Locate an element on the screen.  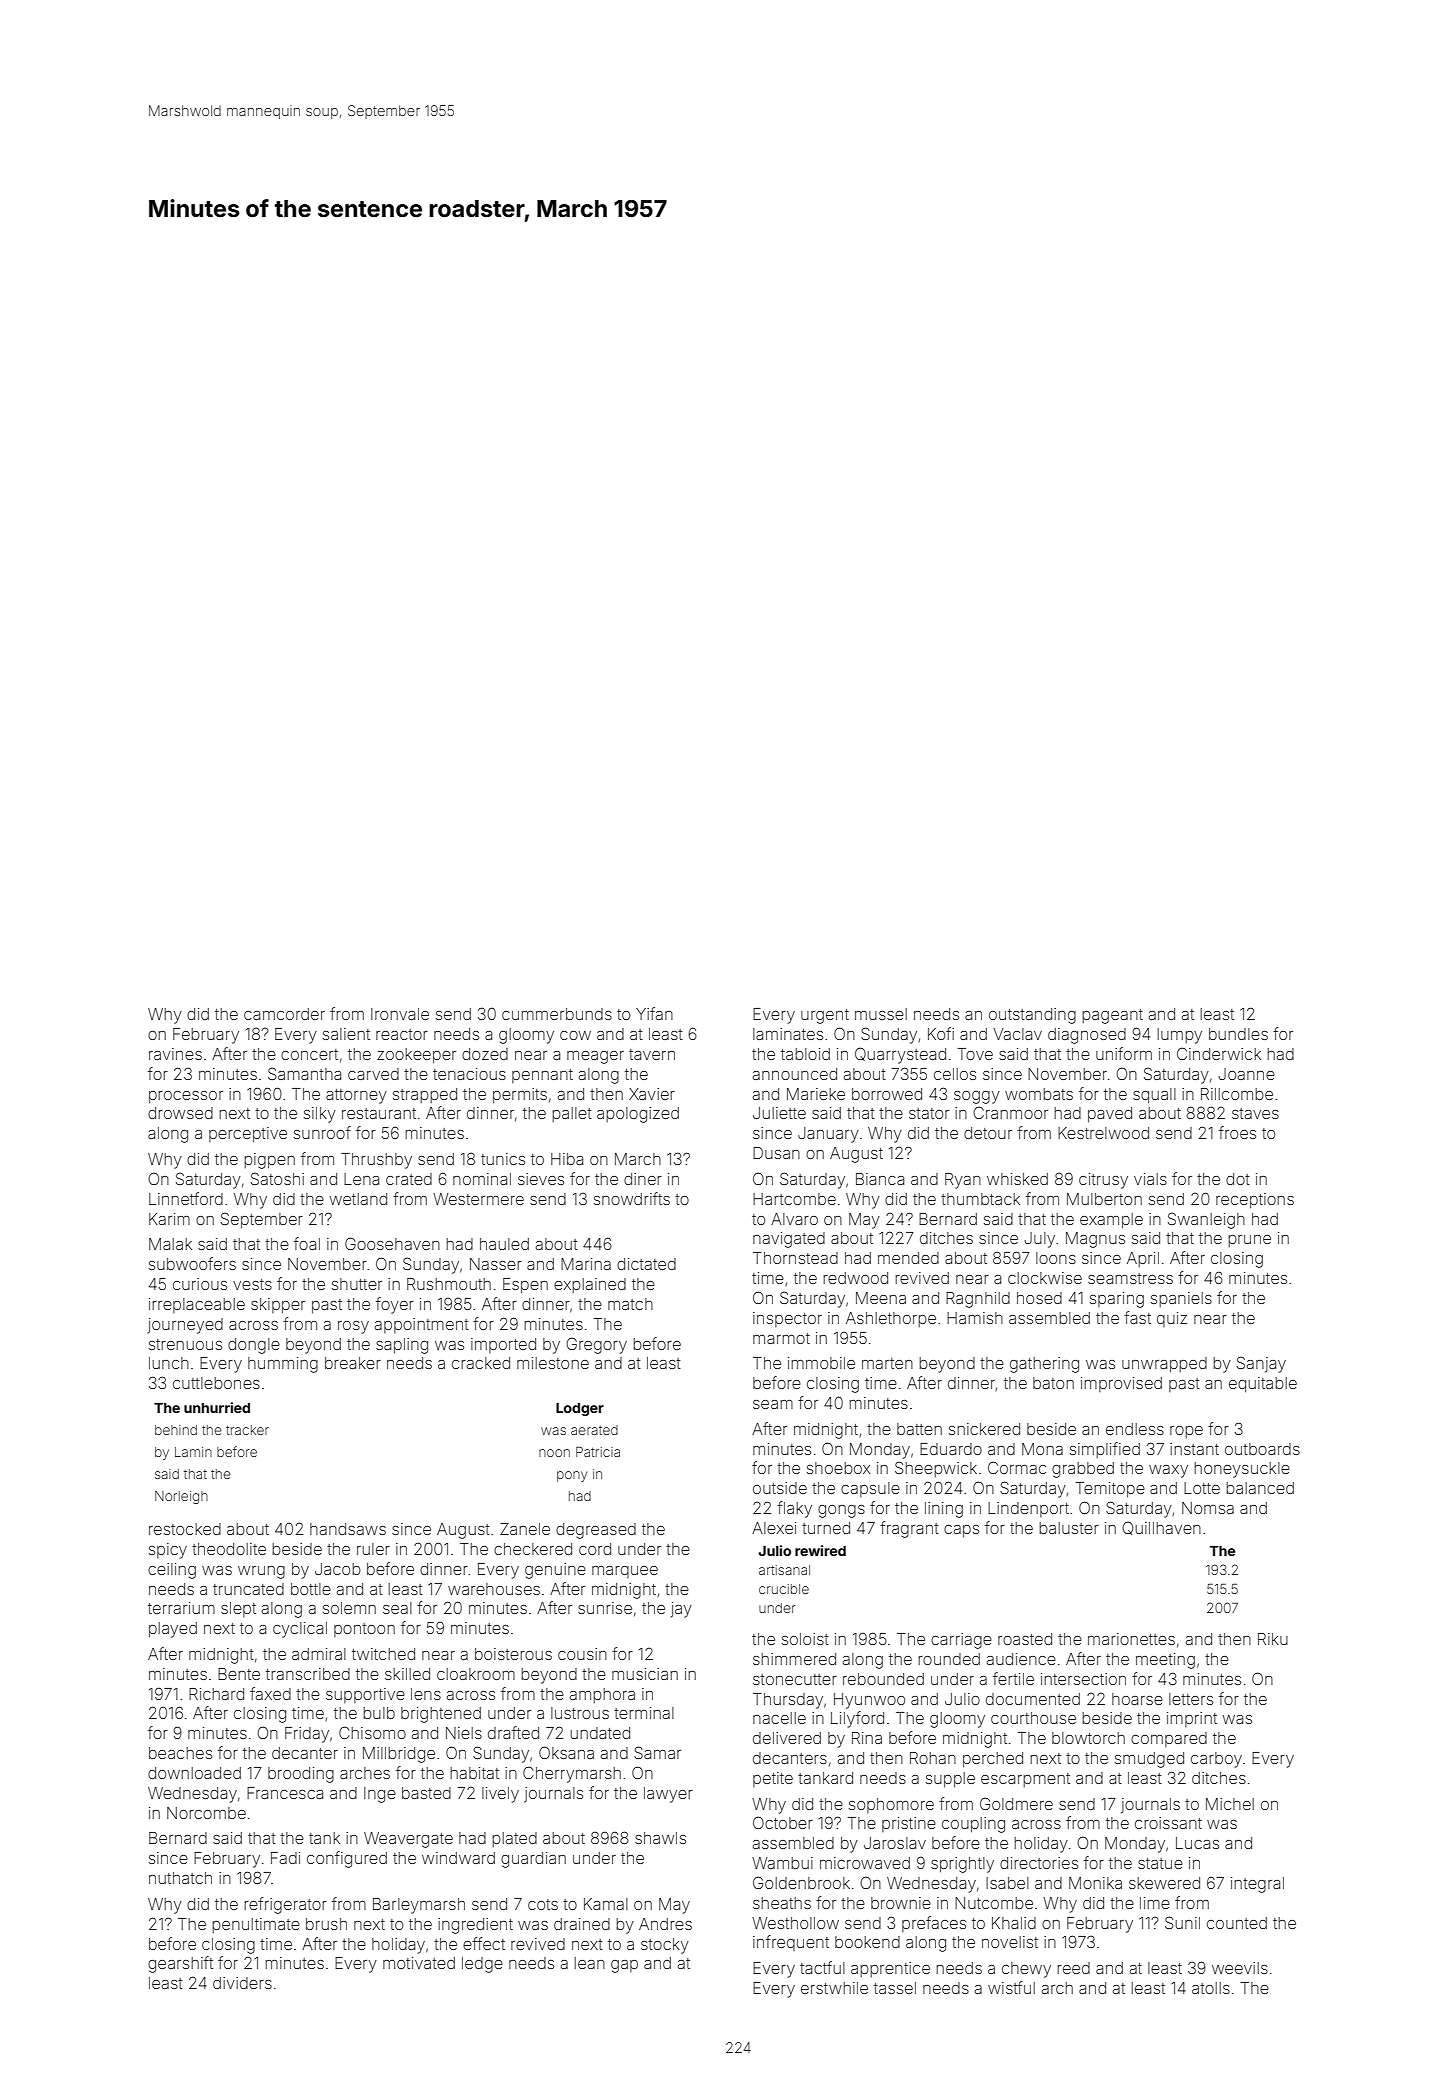
outstanding is located at coordinates (1032, 1016).
